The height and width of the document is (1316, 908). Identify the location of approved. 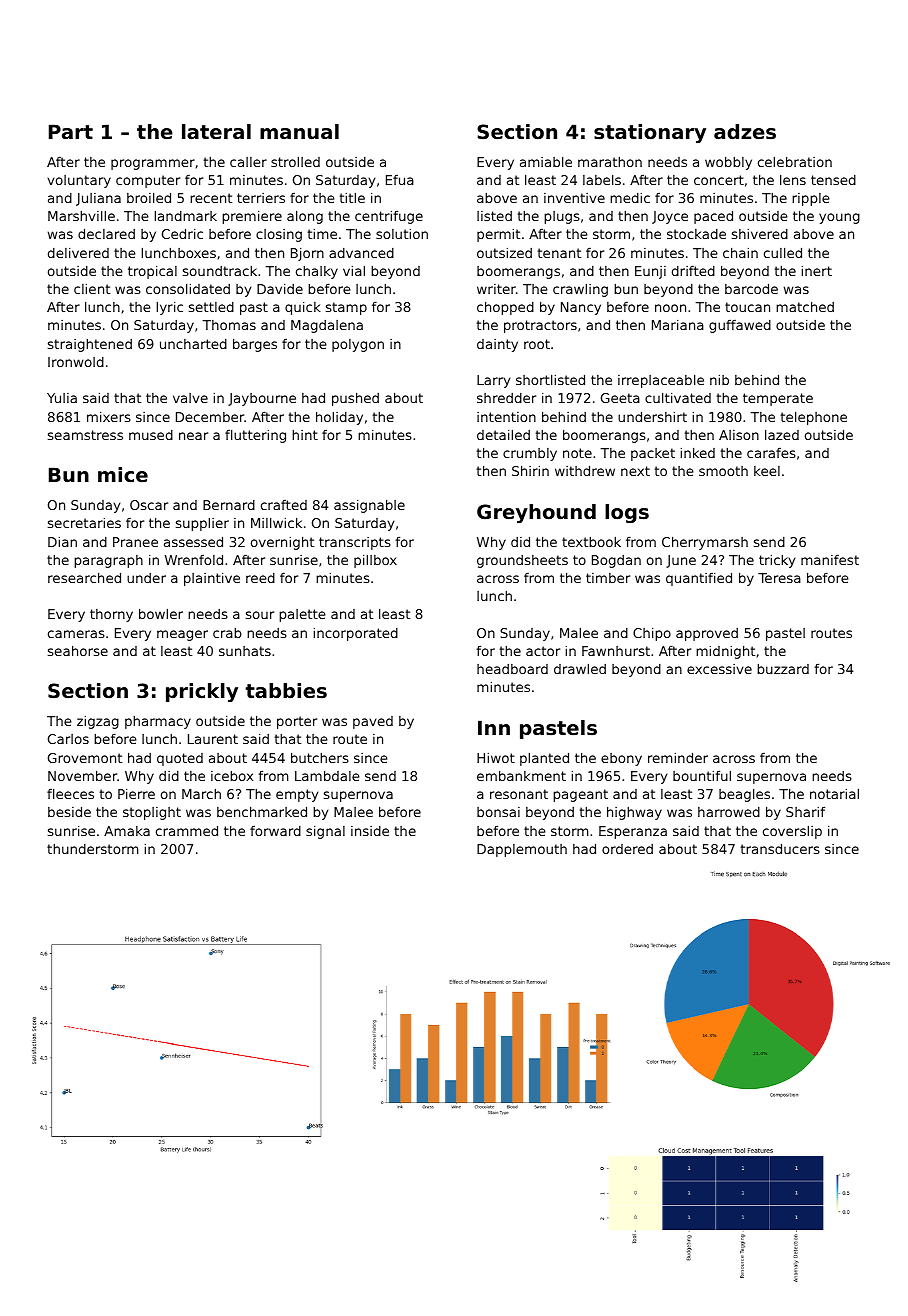
(707, 634).
